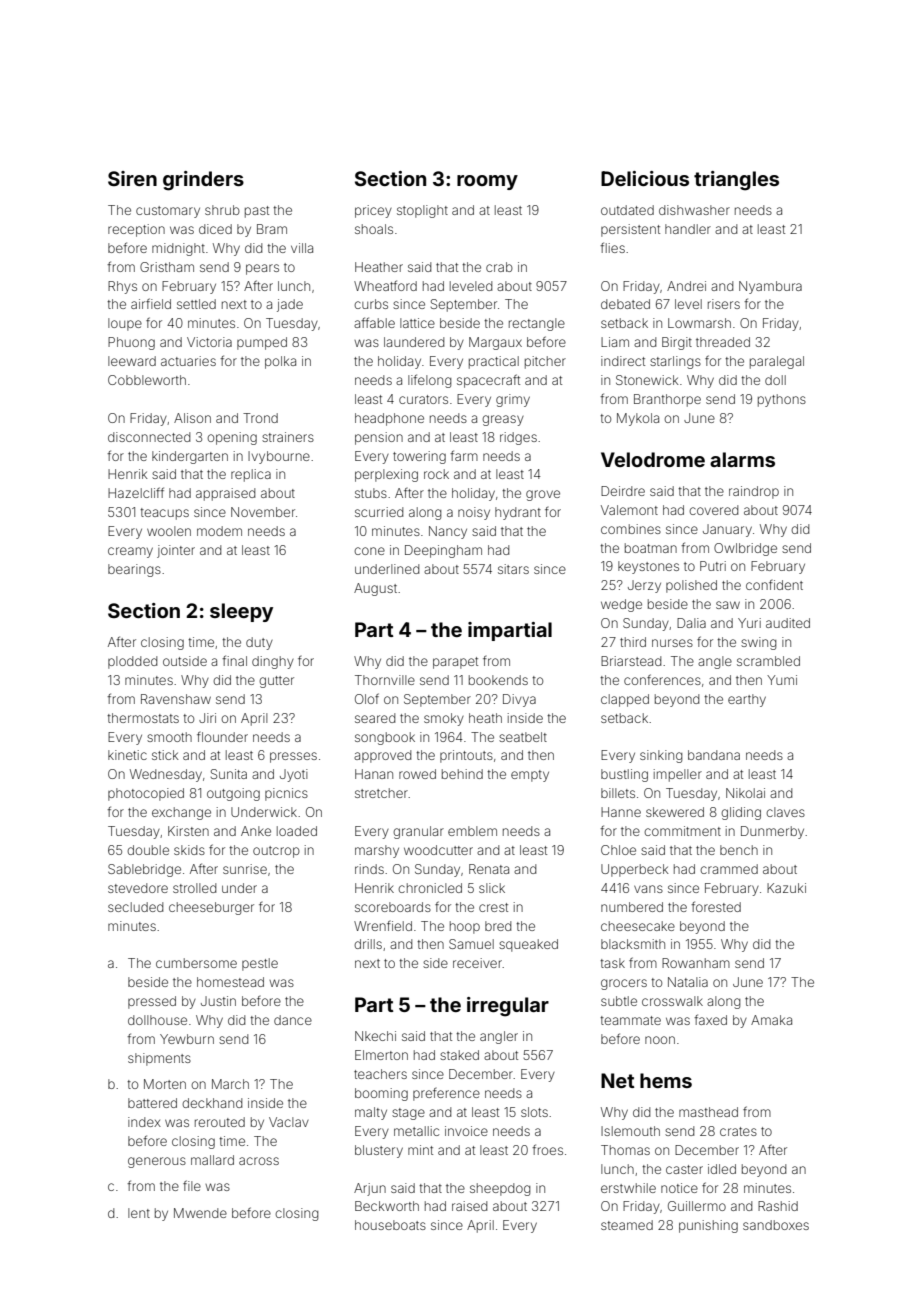 Image resolution: width=924 pixels, height=1308 pixels. What do you see at coordinates (134, 570) in the document?
I see `bearings` at bounding box center [134, 570].
